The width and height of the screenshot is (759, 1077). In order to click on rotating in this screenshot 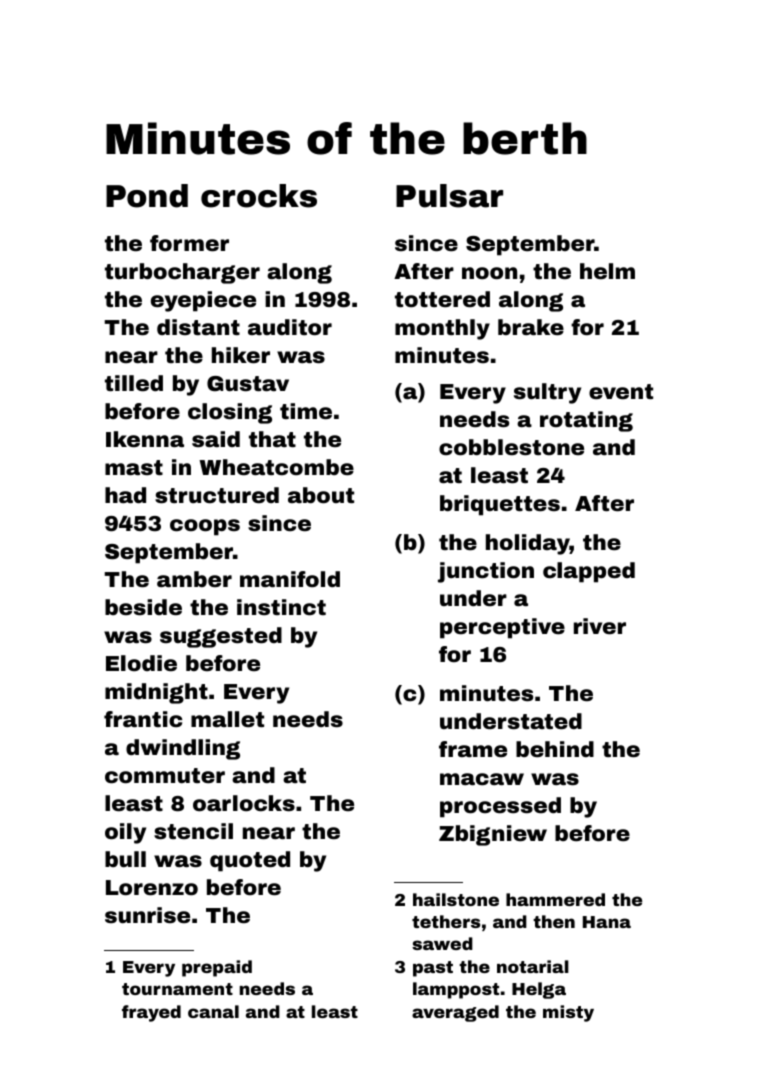, I will do `click(586, 421)`.
